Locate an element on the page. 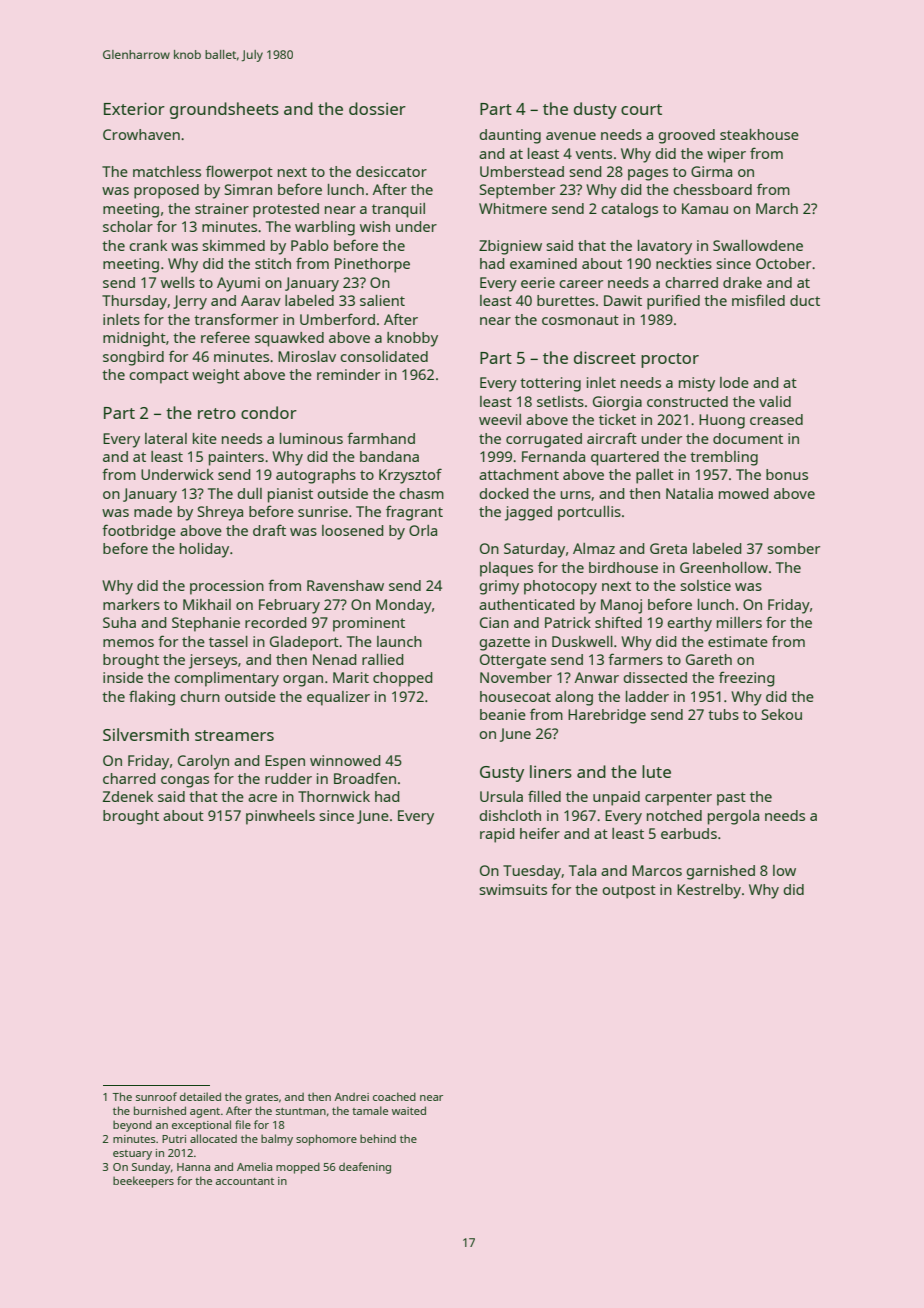 The width and height of the page is (924, 1308). Zbigniew is located at coordinates (510, 247).
